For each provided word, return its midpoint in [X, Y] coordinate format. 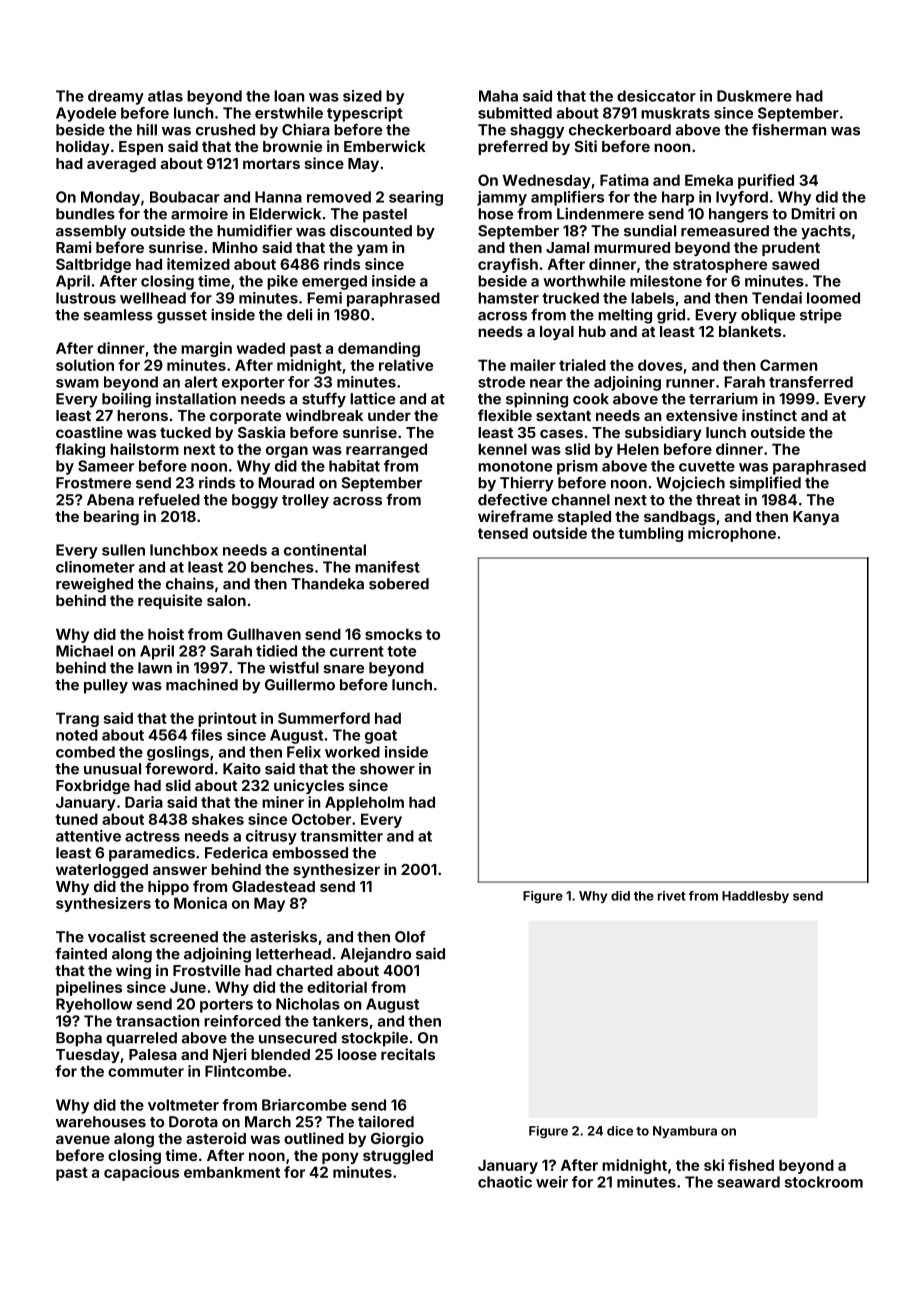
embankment [232, 1172]
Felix [304, 752]
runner [690, 383]
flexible [505, 415]
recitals [408, 1054]
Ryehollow [94, 1005]
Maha [498, 96]
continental [325, 550]
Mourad [286, 483]
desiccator [656, 96]
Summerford [324, 718]
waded [261, 348]
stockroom [823, 1182]
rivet [672, 896]
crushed [225, 130]
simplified [765, 484]
